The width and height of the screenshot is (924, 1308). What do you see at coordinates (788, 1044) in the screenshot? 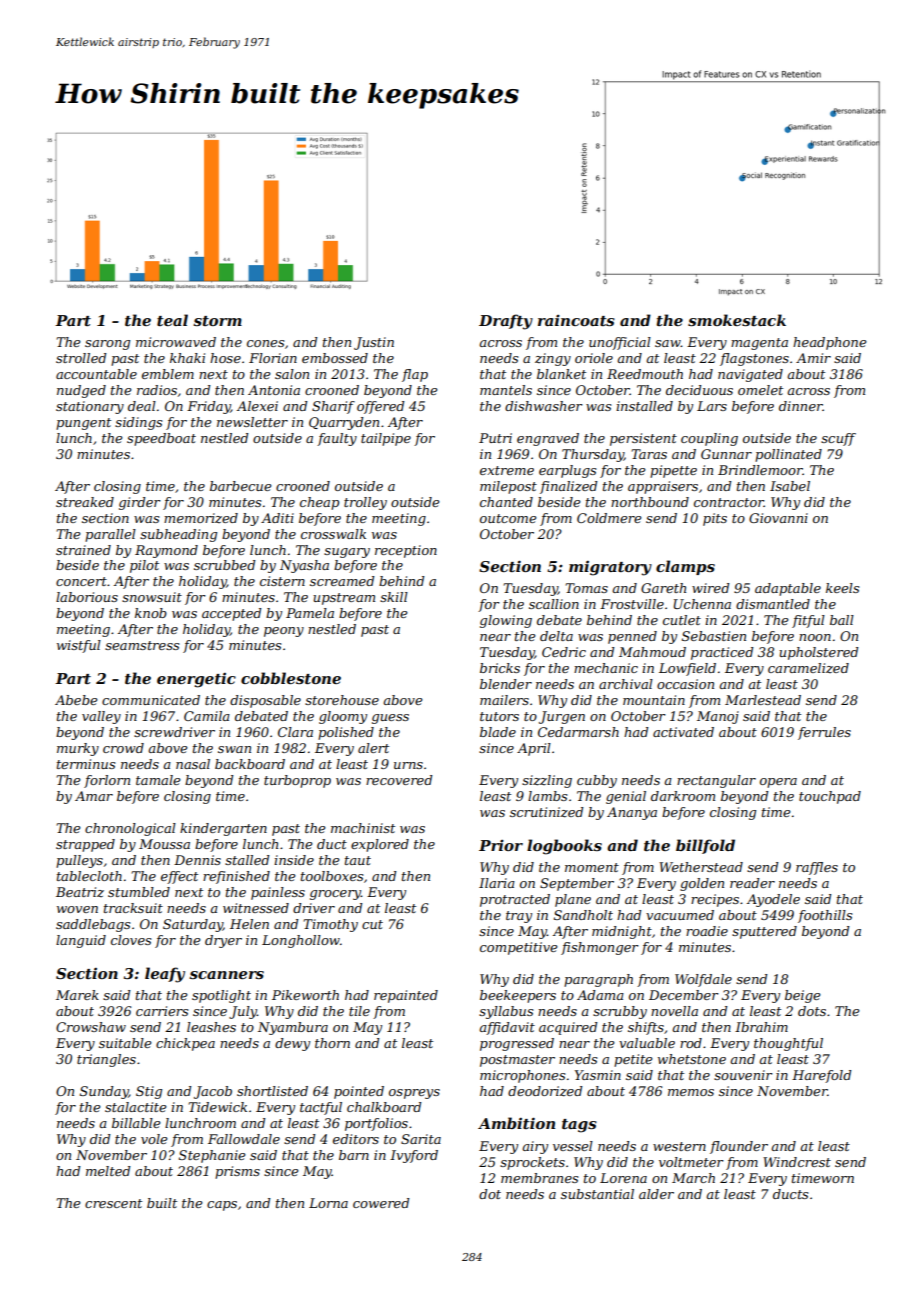
I see `thoughtful` at bounding box center [788, 1044].
